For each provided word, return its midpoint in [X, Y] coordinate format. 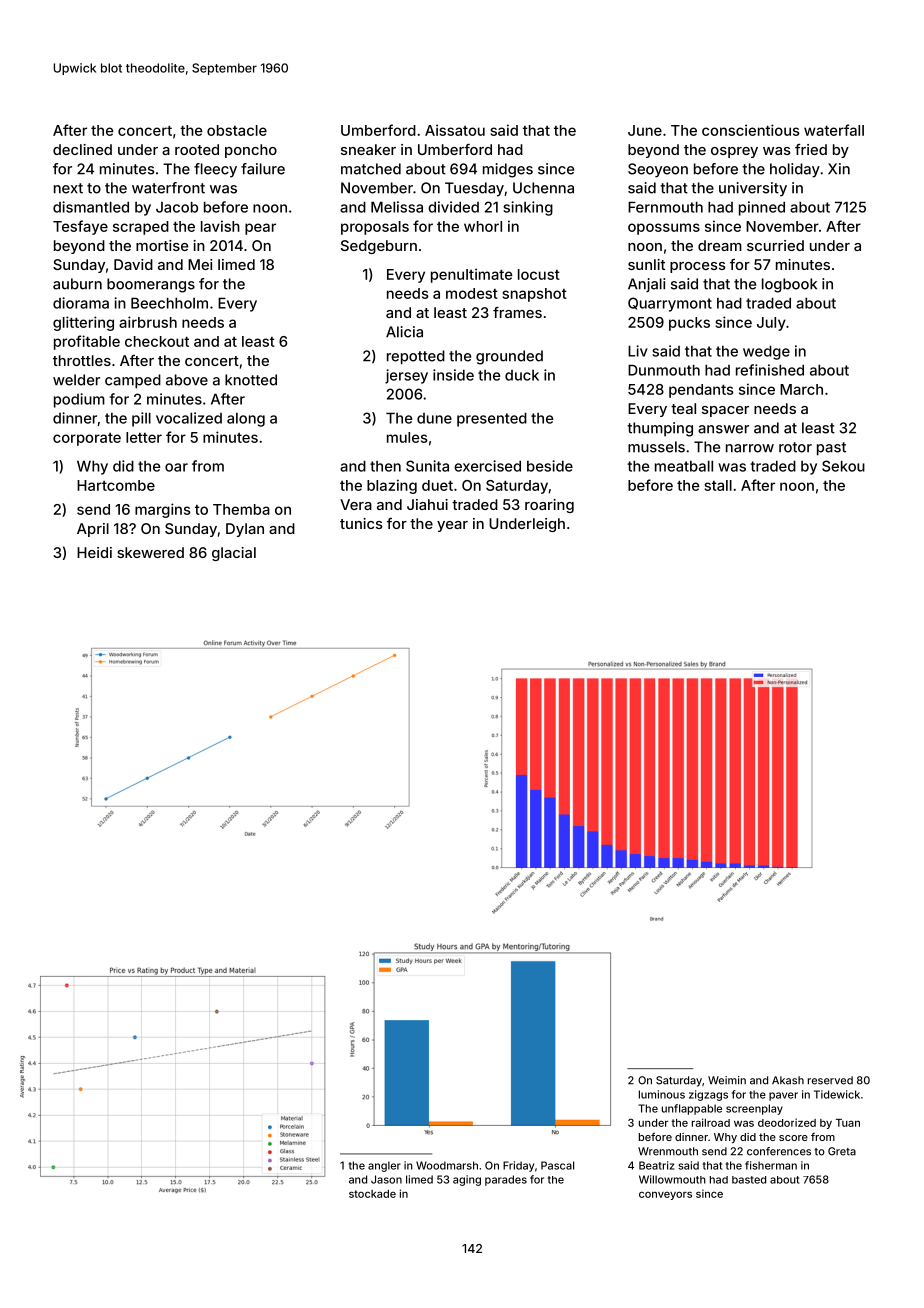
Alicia [404, 332]
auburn [77, 284]
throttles [82, 360]
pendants [701, 391]
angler [384, 1166]
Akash [788, 1080]
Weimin [727, 1080]
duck [522, 375]
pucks [689, 324]
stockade [372, 1194]
